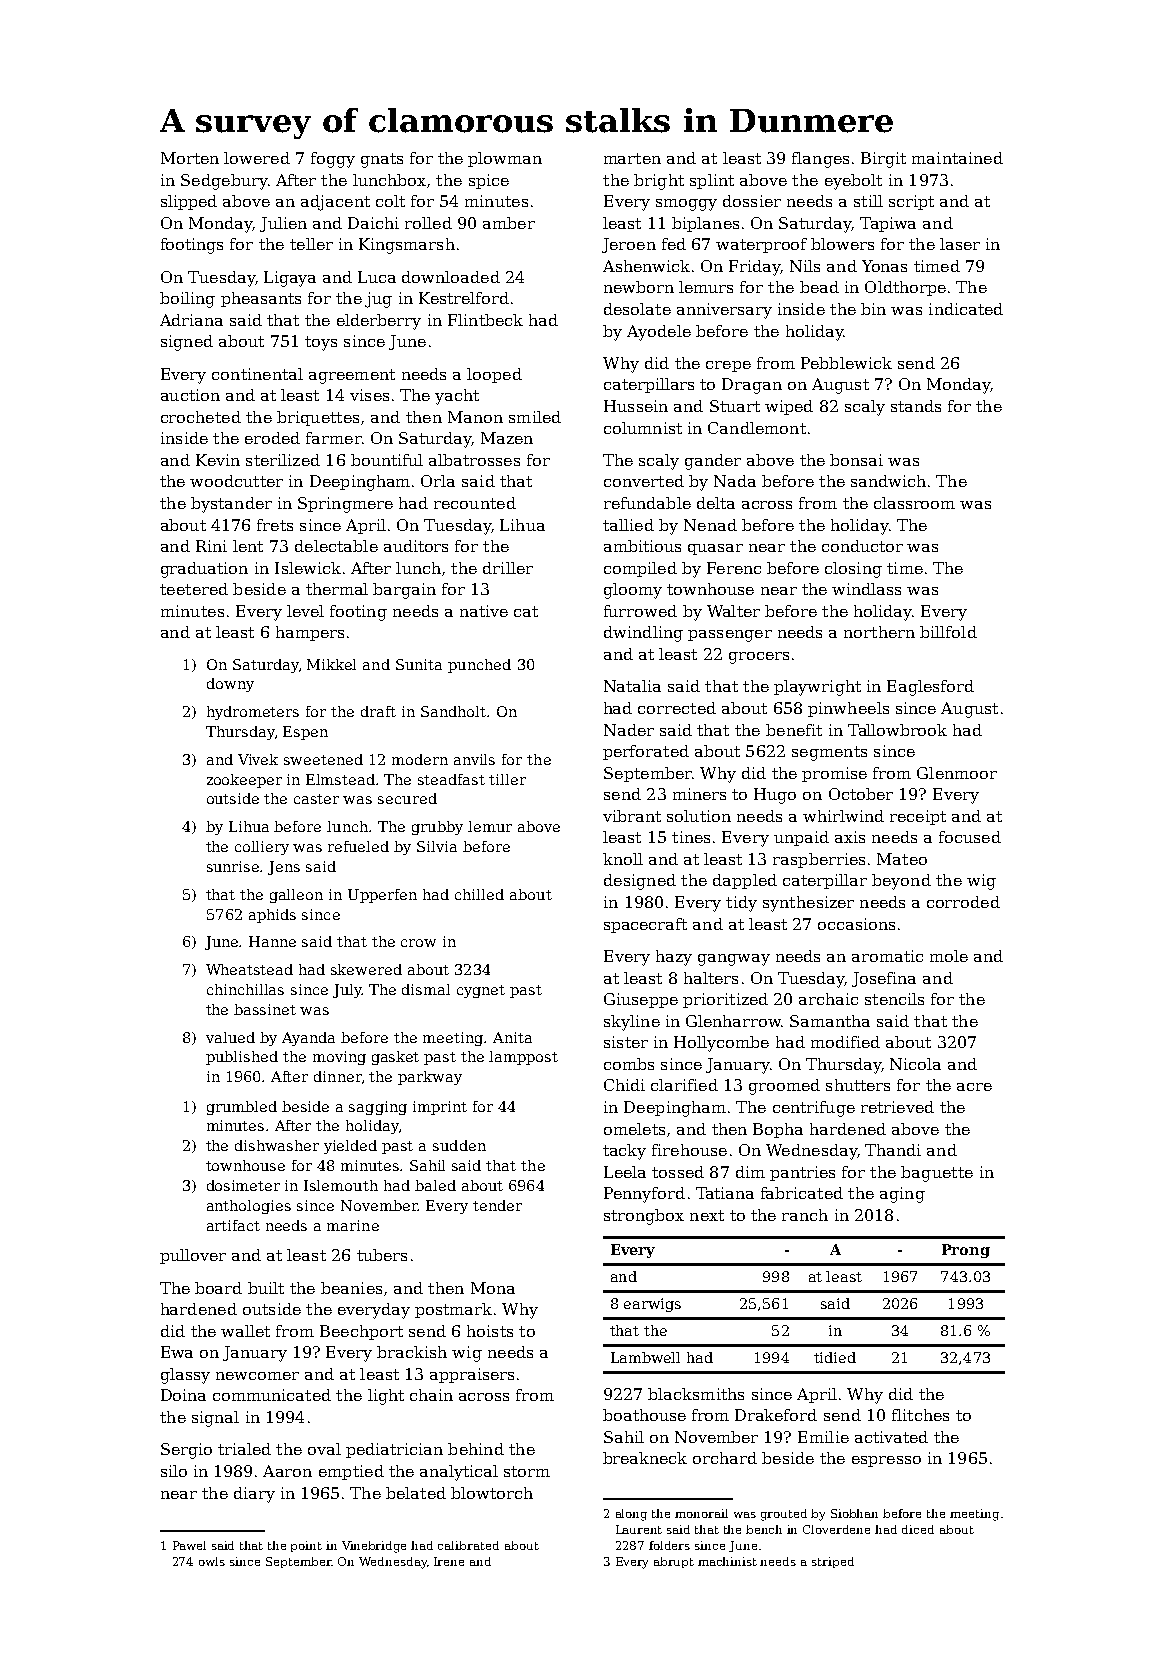  What do you see at coordinates (629, 245) in the screenshot?
I see `Jeroen` at bounding box center [629, 245].
